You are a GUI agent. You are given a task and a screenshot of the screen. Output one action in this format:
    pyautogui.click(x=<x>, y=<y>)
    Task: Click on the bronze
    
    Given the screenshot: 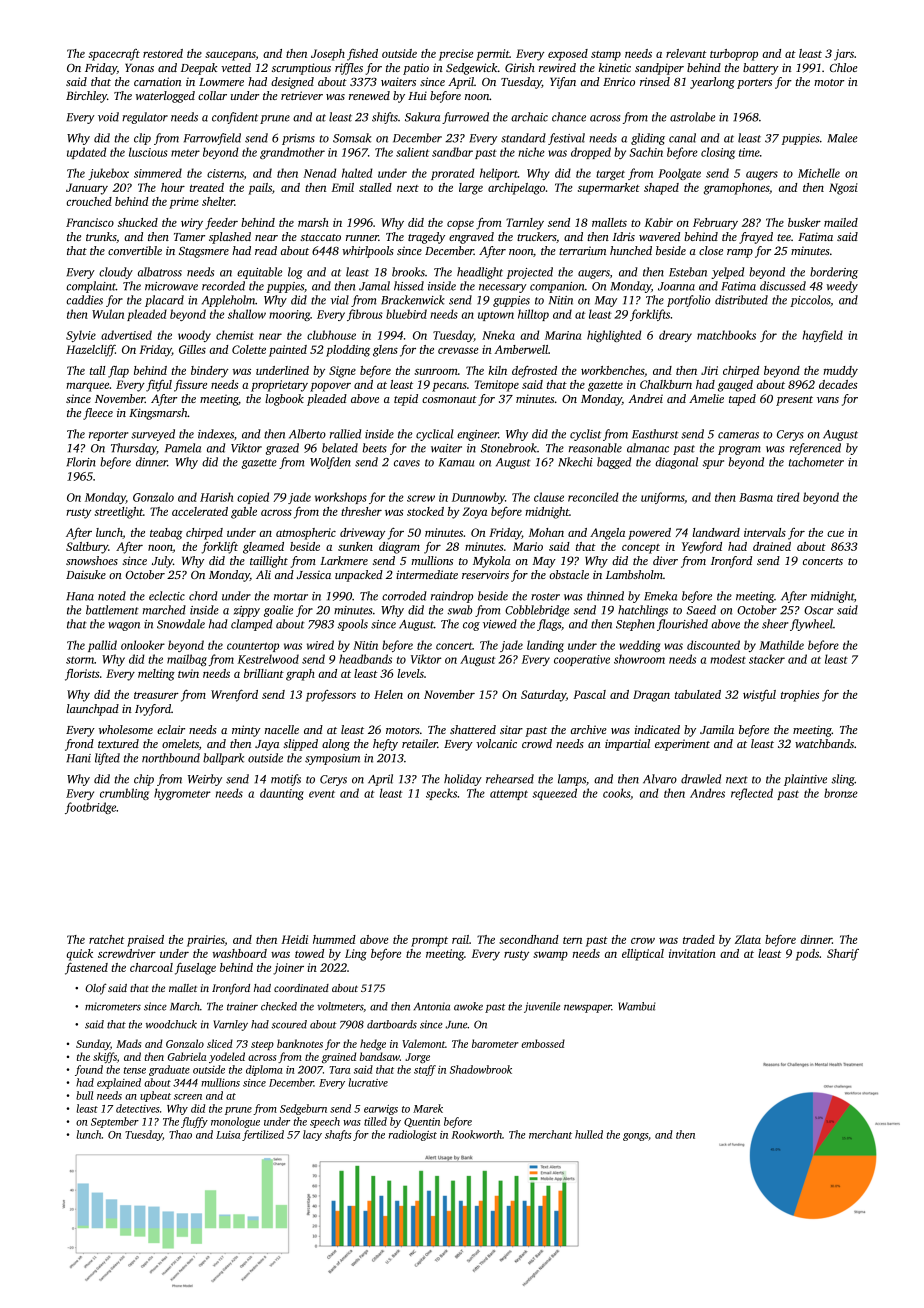 What is the action you would take?
    pyautogui.click(x=841, y=793)
